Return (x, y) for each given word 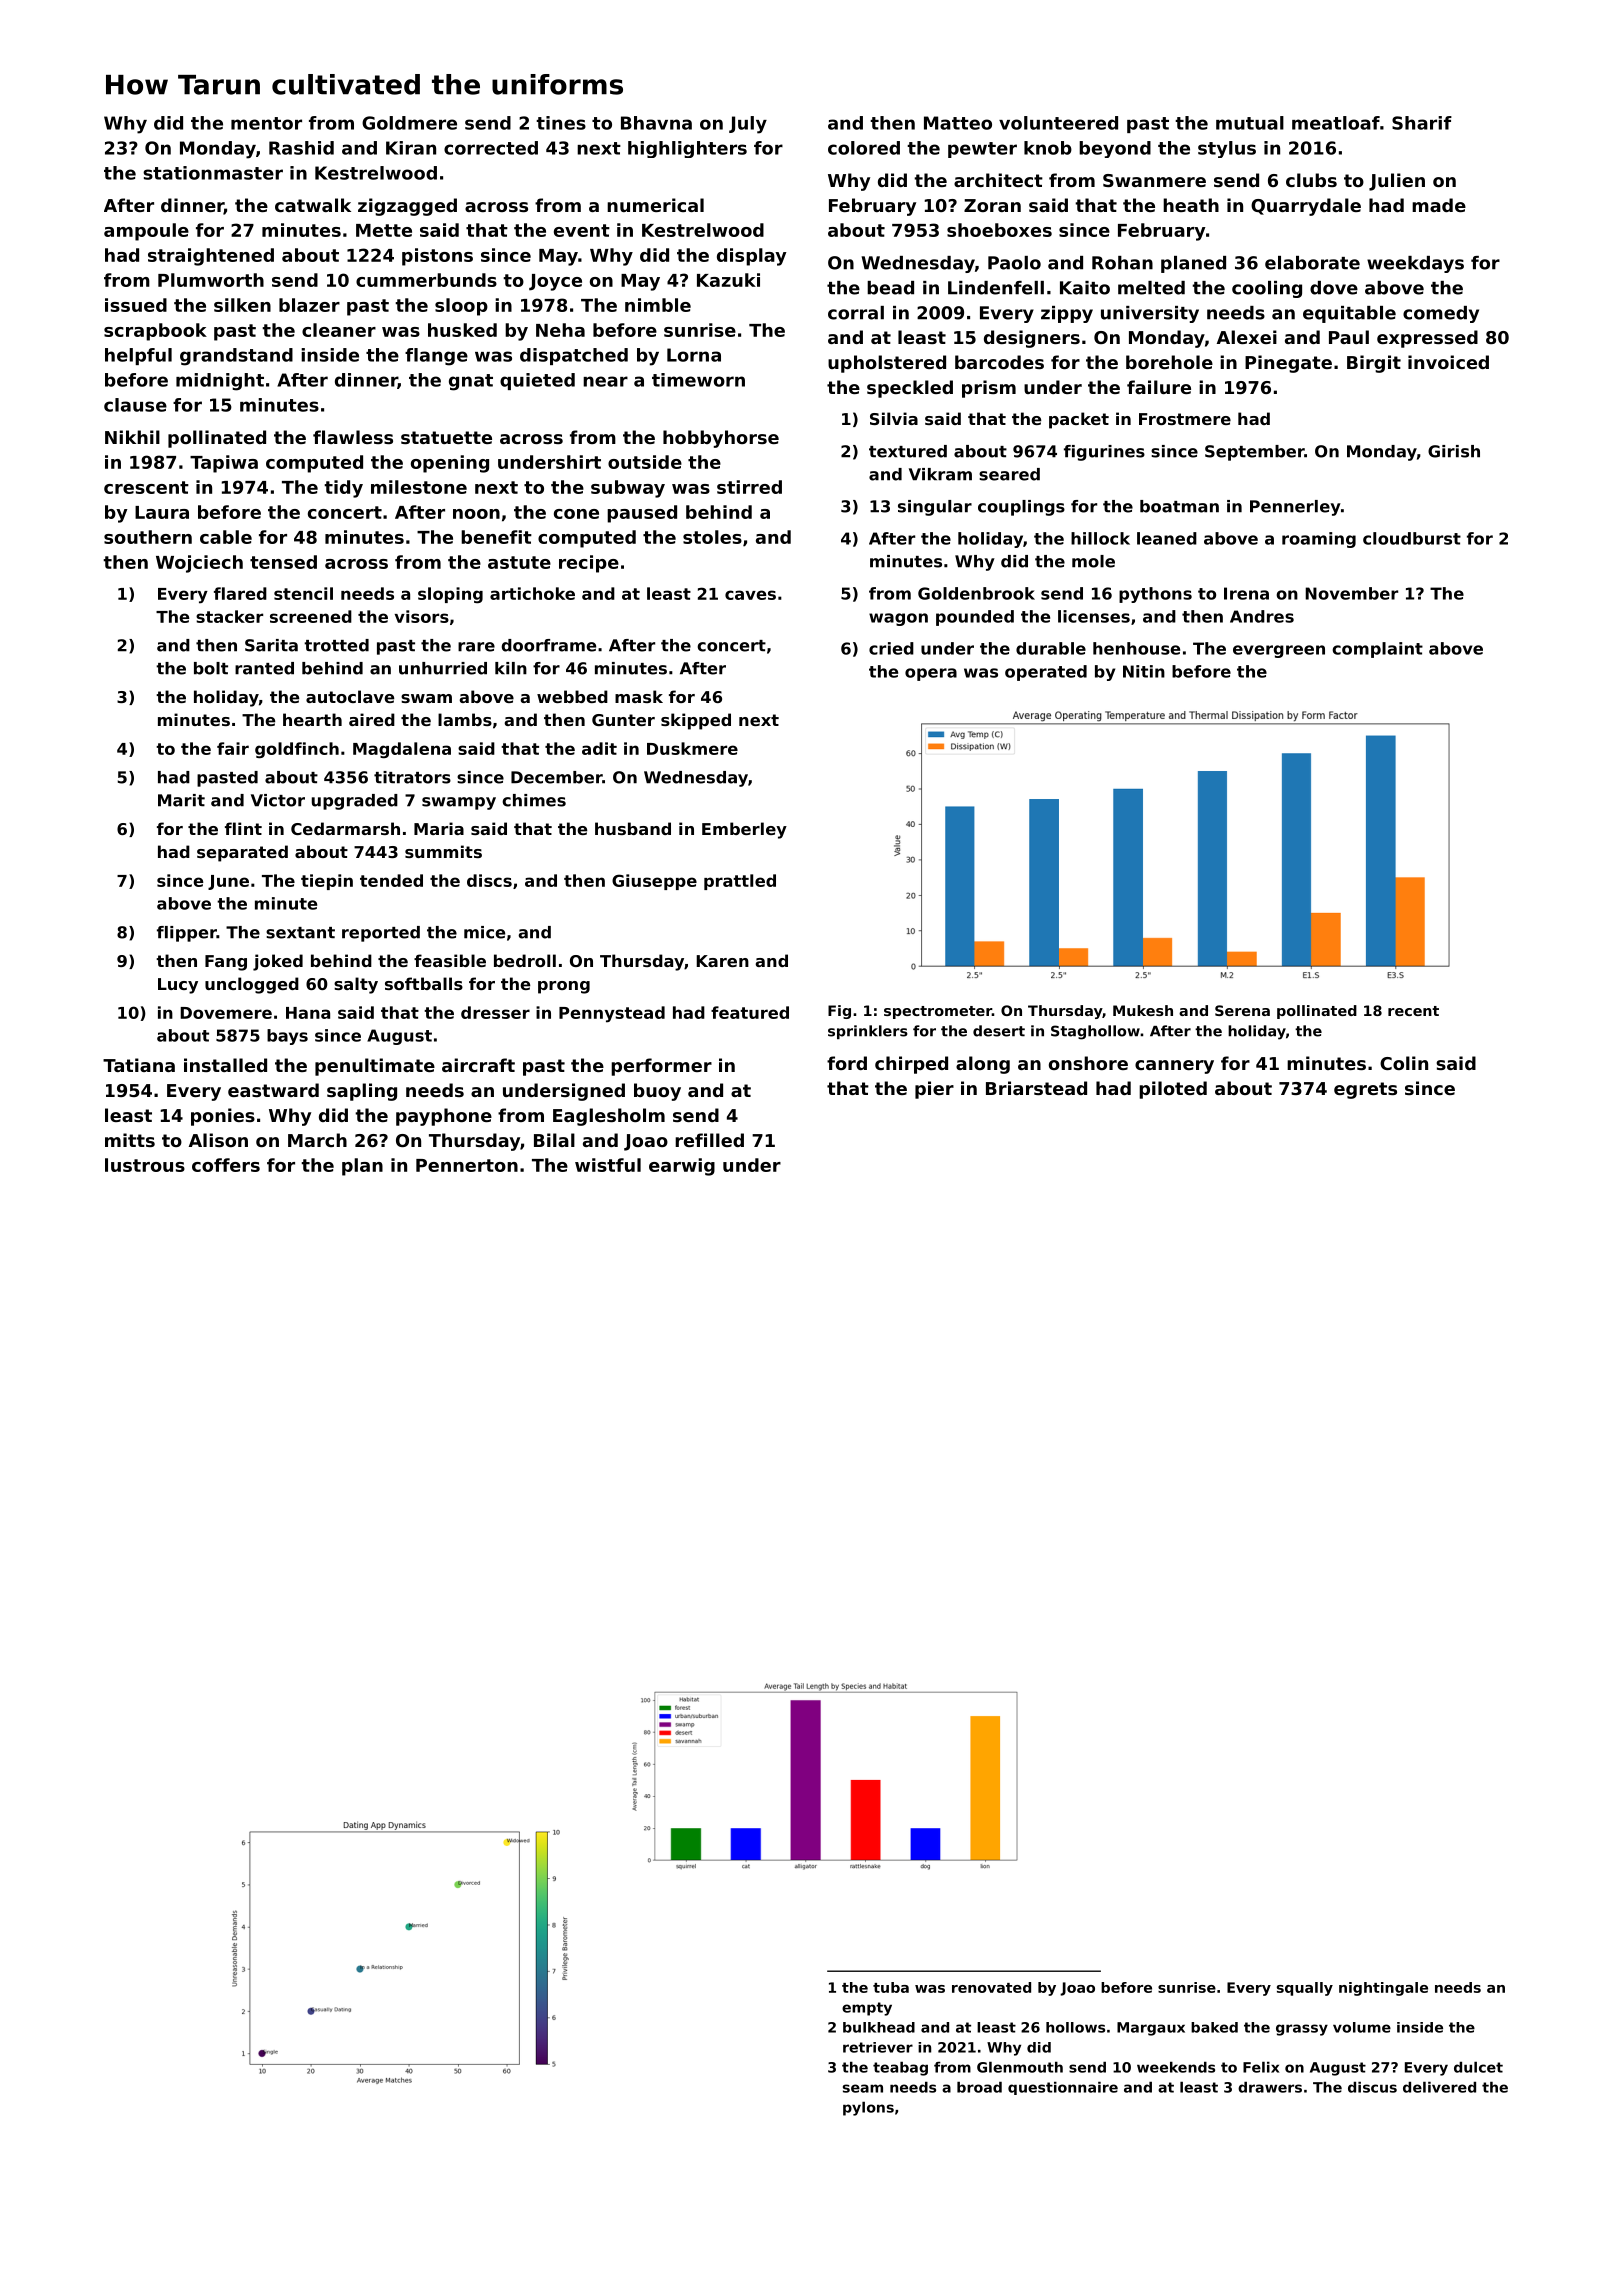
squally (1305, 1989)
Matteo (958, 123)
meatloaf (1336, 123)
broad (979, 2087)
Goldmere (409, 123)
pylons (868, 2108)
